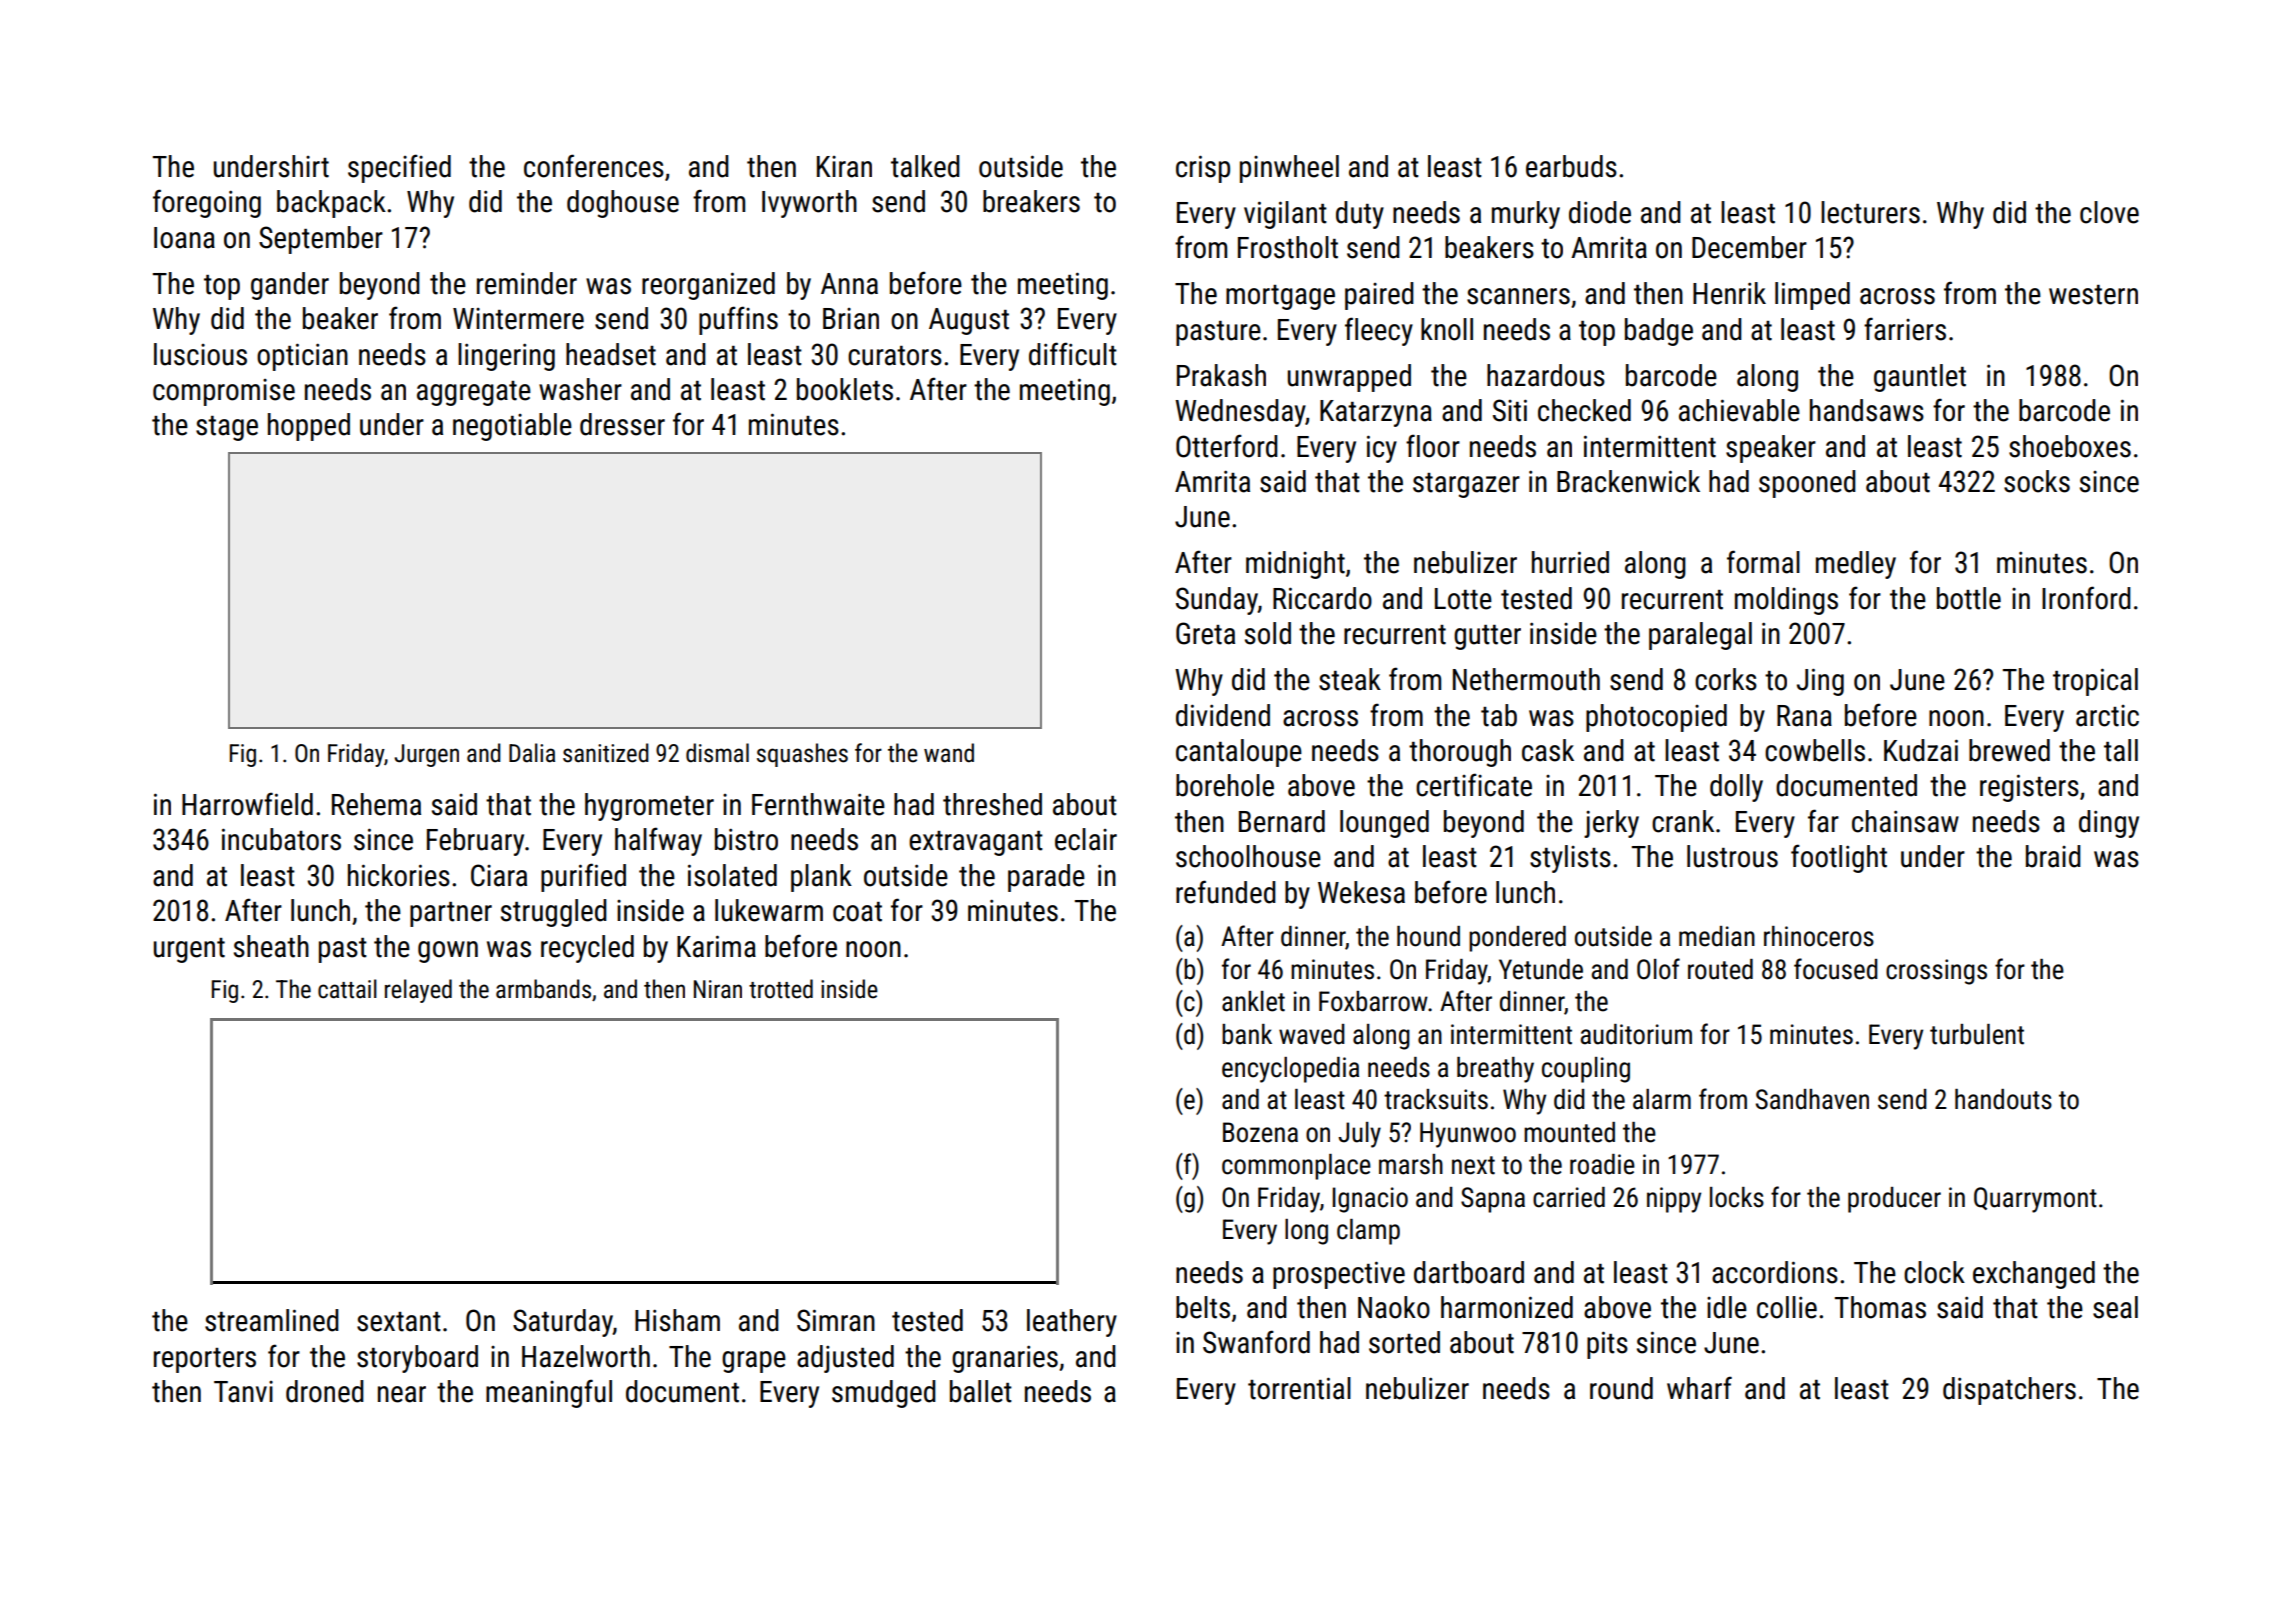 The width and height of the screenshot is (2292, 1620). I want to click on gander, so click(290, 286).
